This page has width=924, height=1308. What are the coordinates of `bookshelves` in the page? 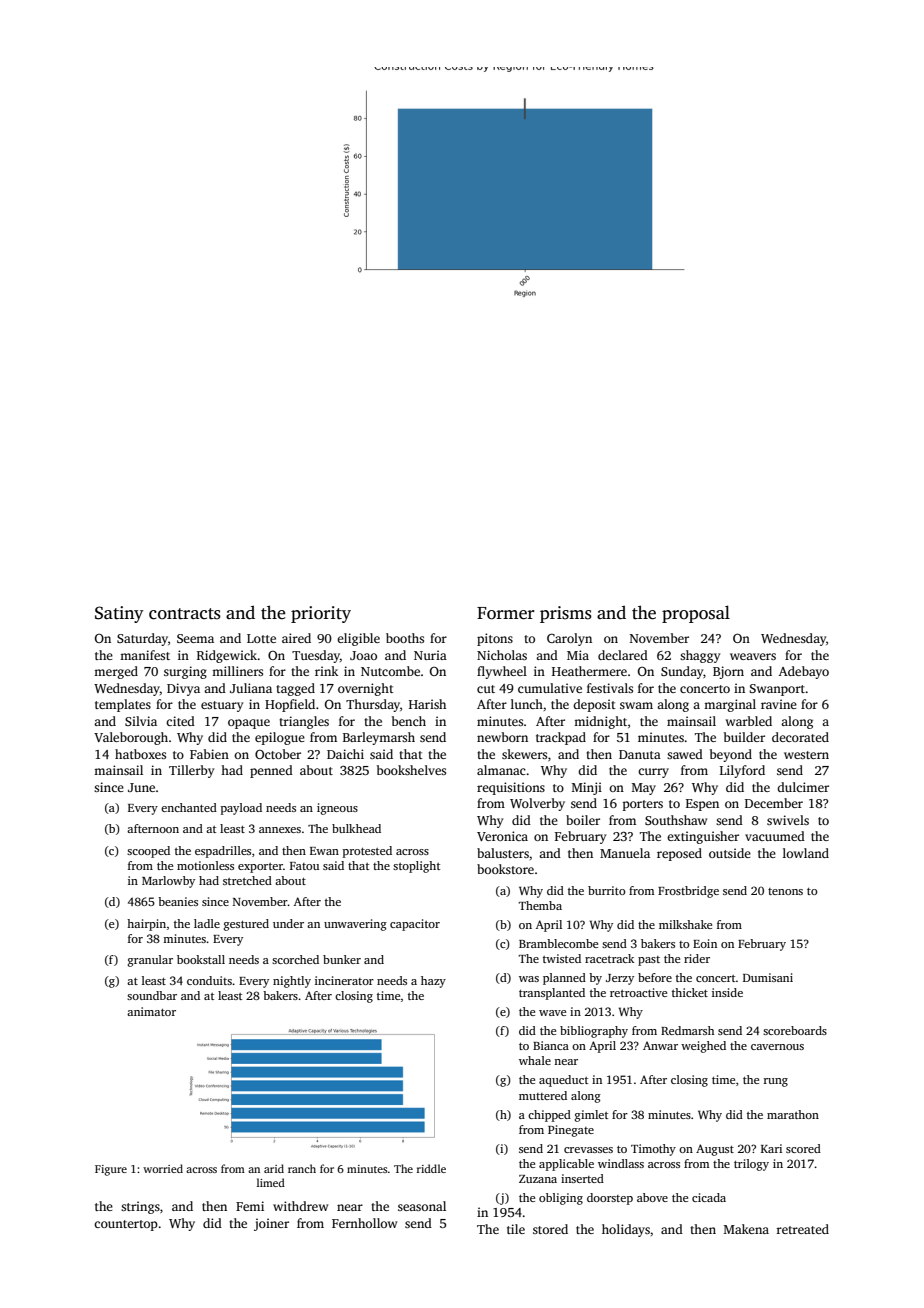 It's located at (411, 770).
